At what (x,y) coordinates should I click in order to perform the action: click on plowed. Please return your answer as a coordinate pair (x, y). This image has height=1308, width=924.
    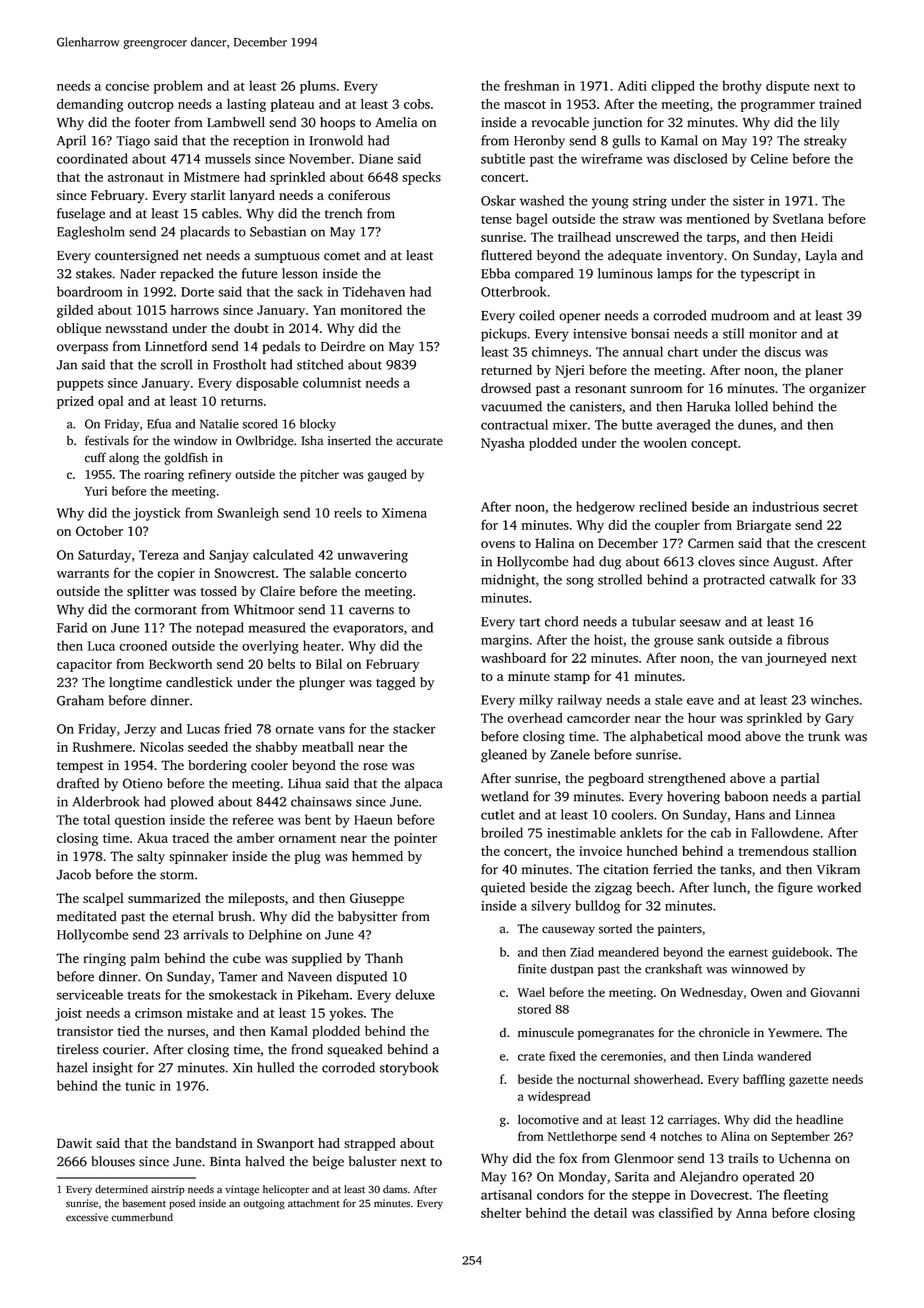
    Looking at the image, I should click on (192, 803).
